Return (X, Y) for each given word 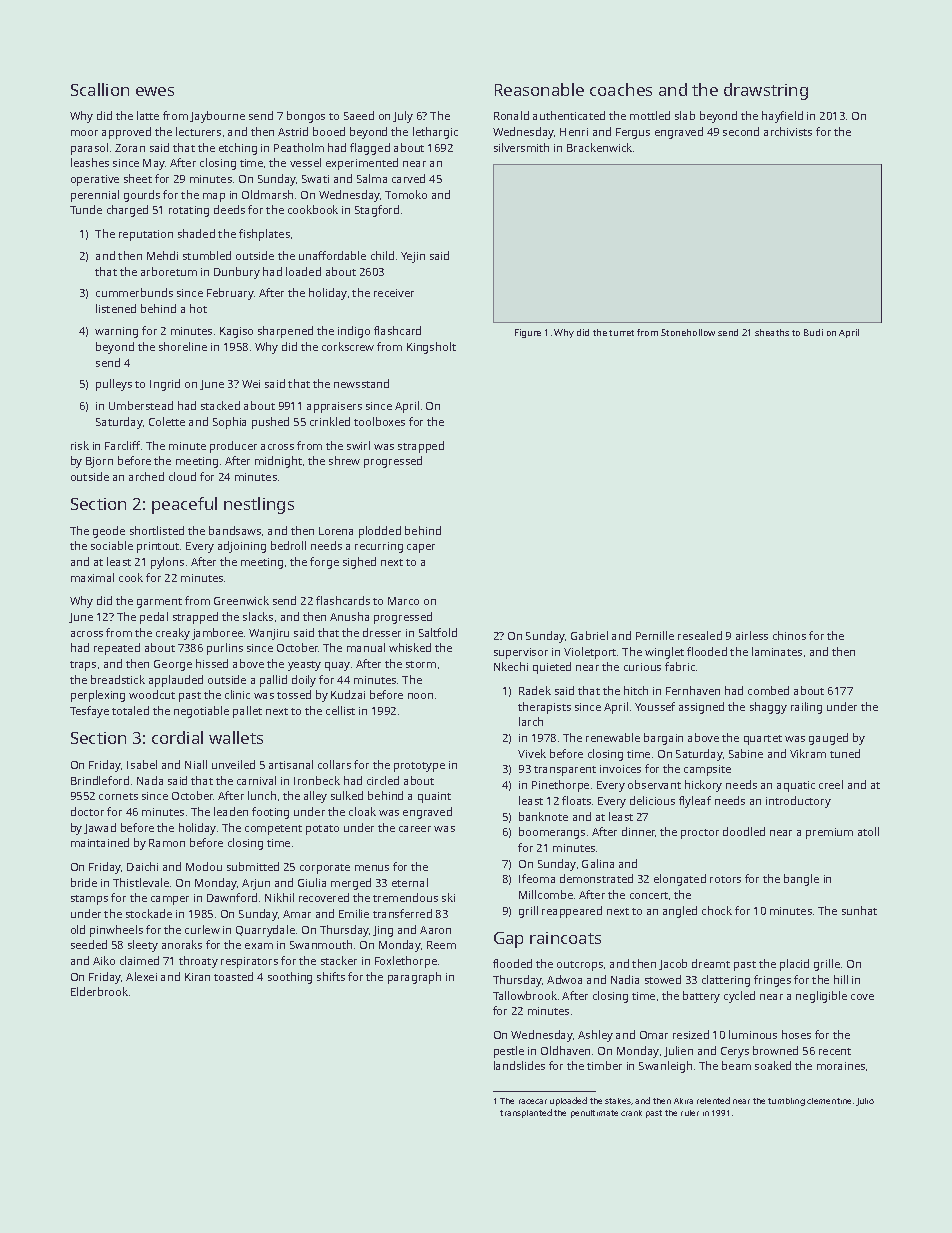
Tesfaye (89, 712)
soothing (290, 978)
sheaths (772, 332)
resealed (700, 635)
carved (408, 178)
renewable (613, 737)
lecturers (198, 131)
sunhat (859, 910)
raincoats (565, 938)
